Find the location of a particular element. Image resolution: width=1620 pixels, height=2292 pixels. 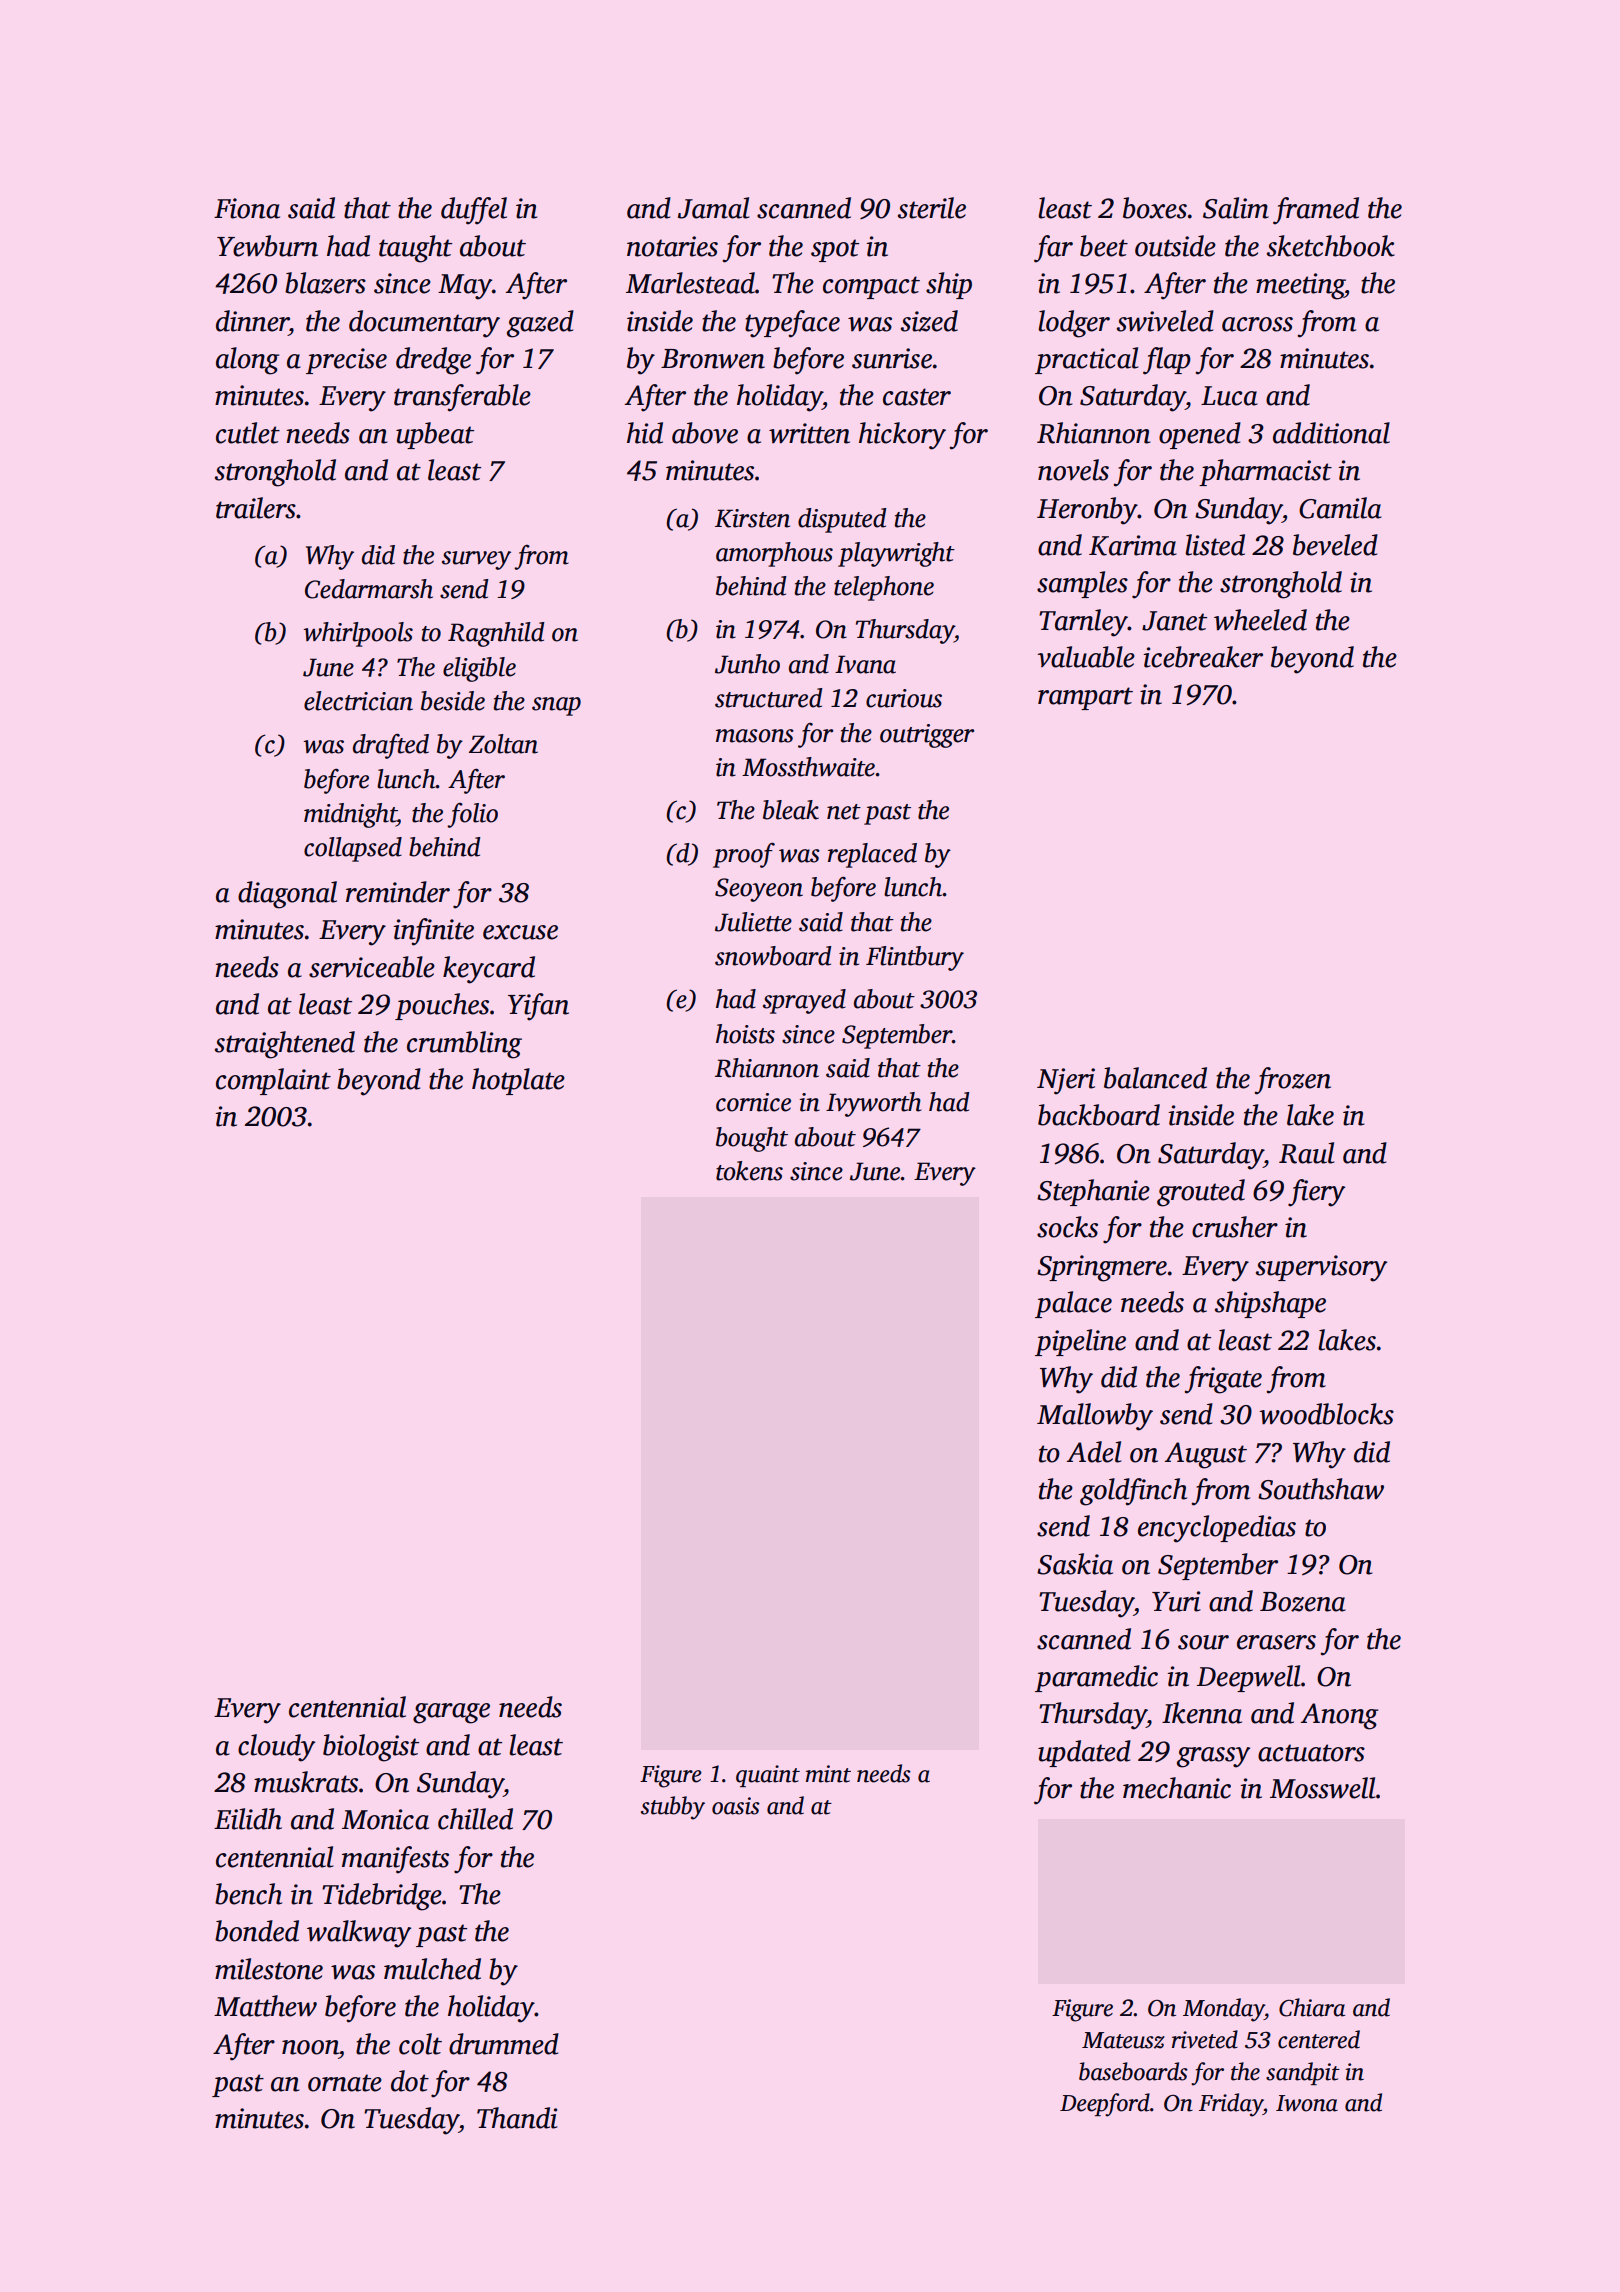

Anong is located at coordinates (1339, 1716).
